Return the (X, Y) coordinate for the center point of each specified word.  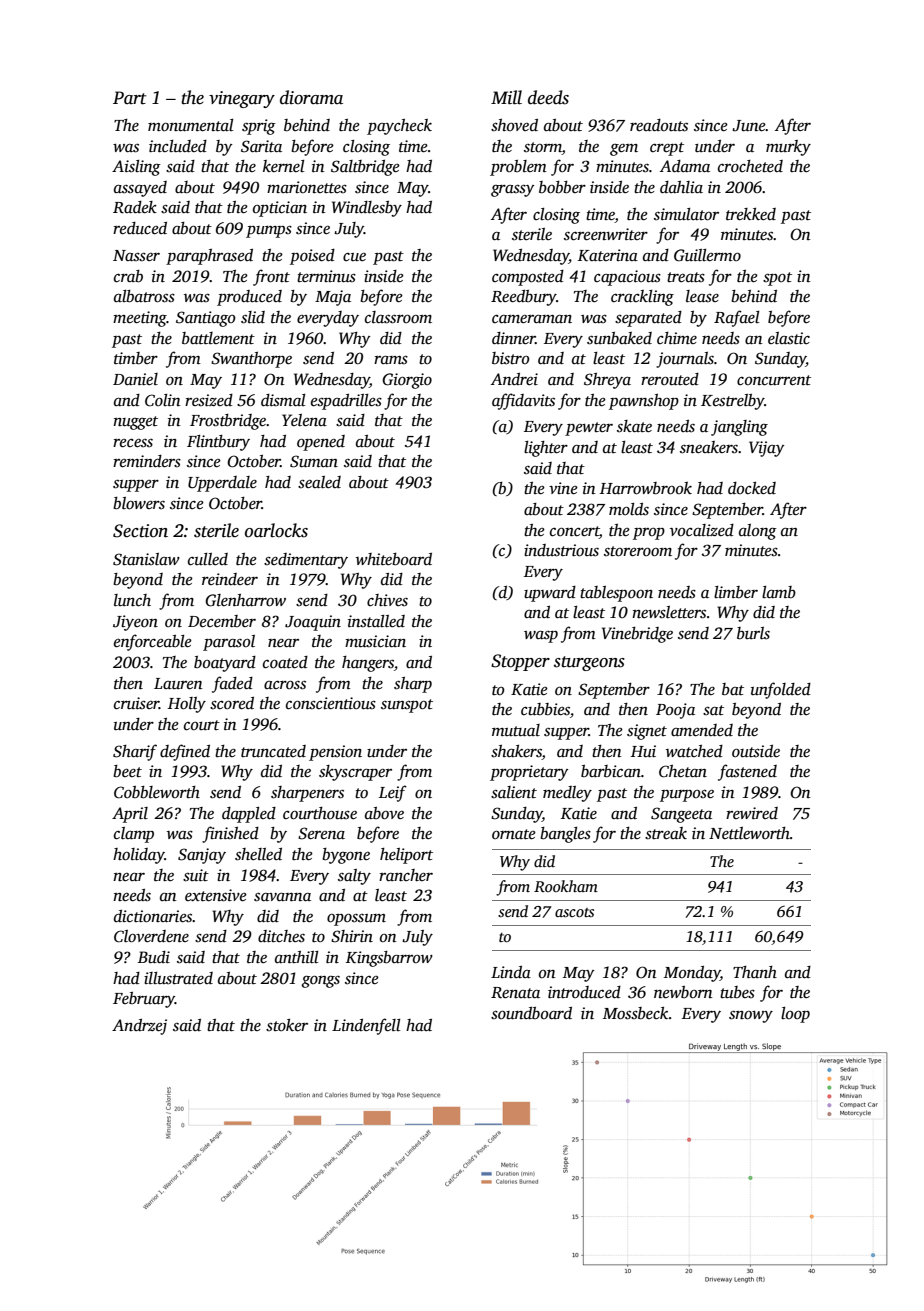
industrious (561, 550)
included (178, 146)
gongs (321, 981)
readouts (659, 125)
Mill (506, 97)
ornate (514, 834)
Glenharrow (245, 600)
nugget (135, 423)
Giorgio (407, 381)
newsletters (669, 612)
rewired (752, 813)
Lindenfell (366, 1026)
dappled (249, 815)
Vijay (767, 449)
